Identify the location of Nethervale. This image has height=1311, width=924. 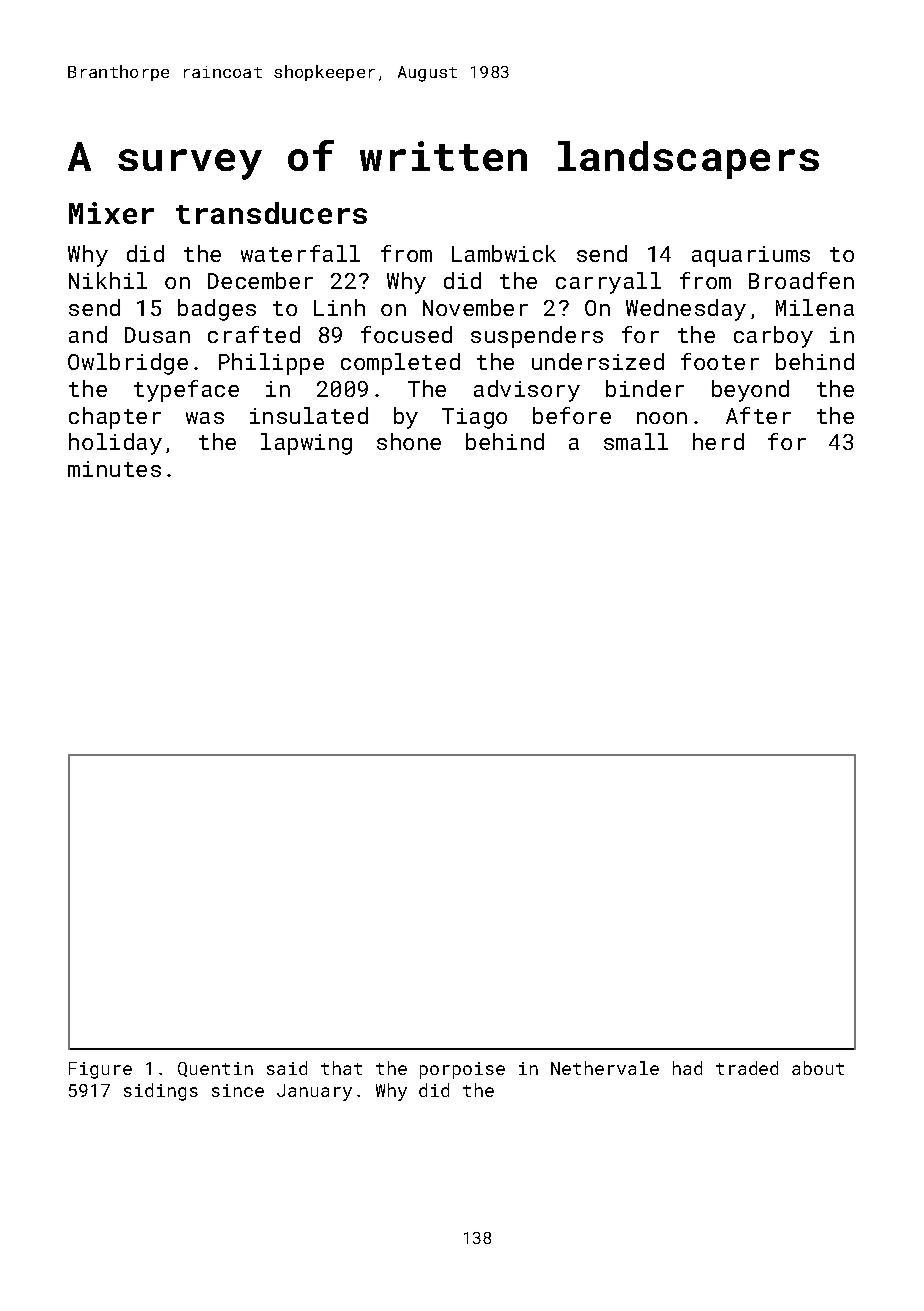
(605, 1068).
